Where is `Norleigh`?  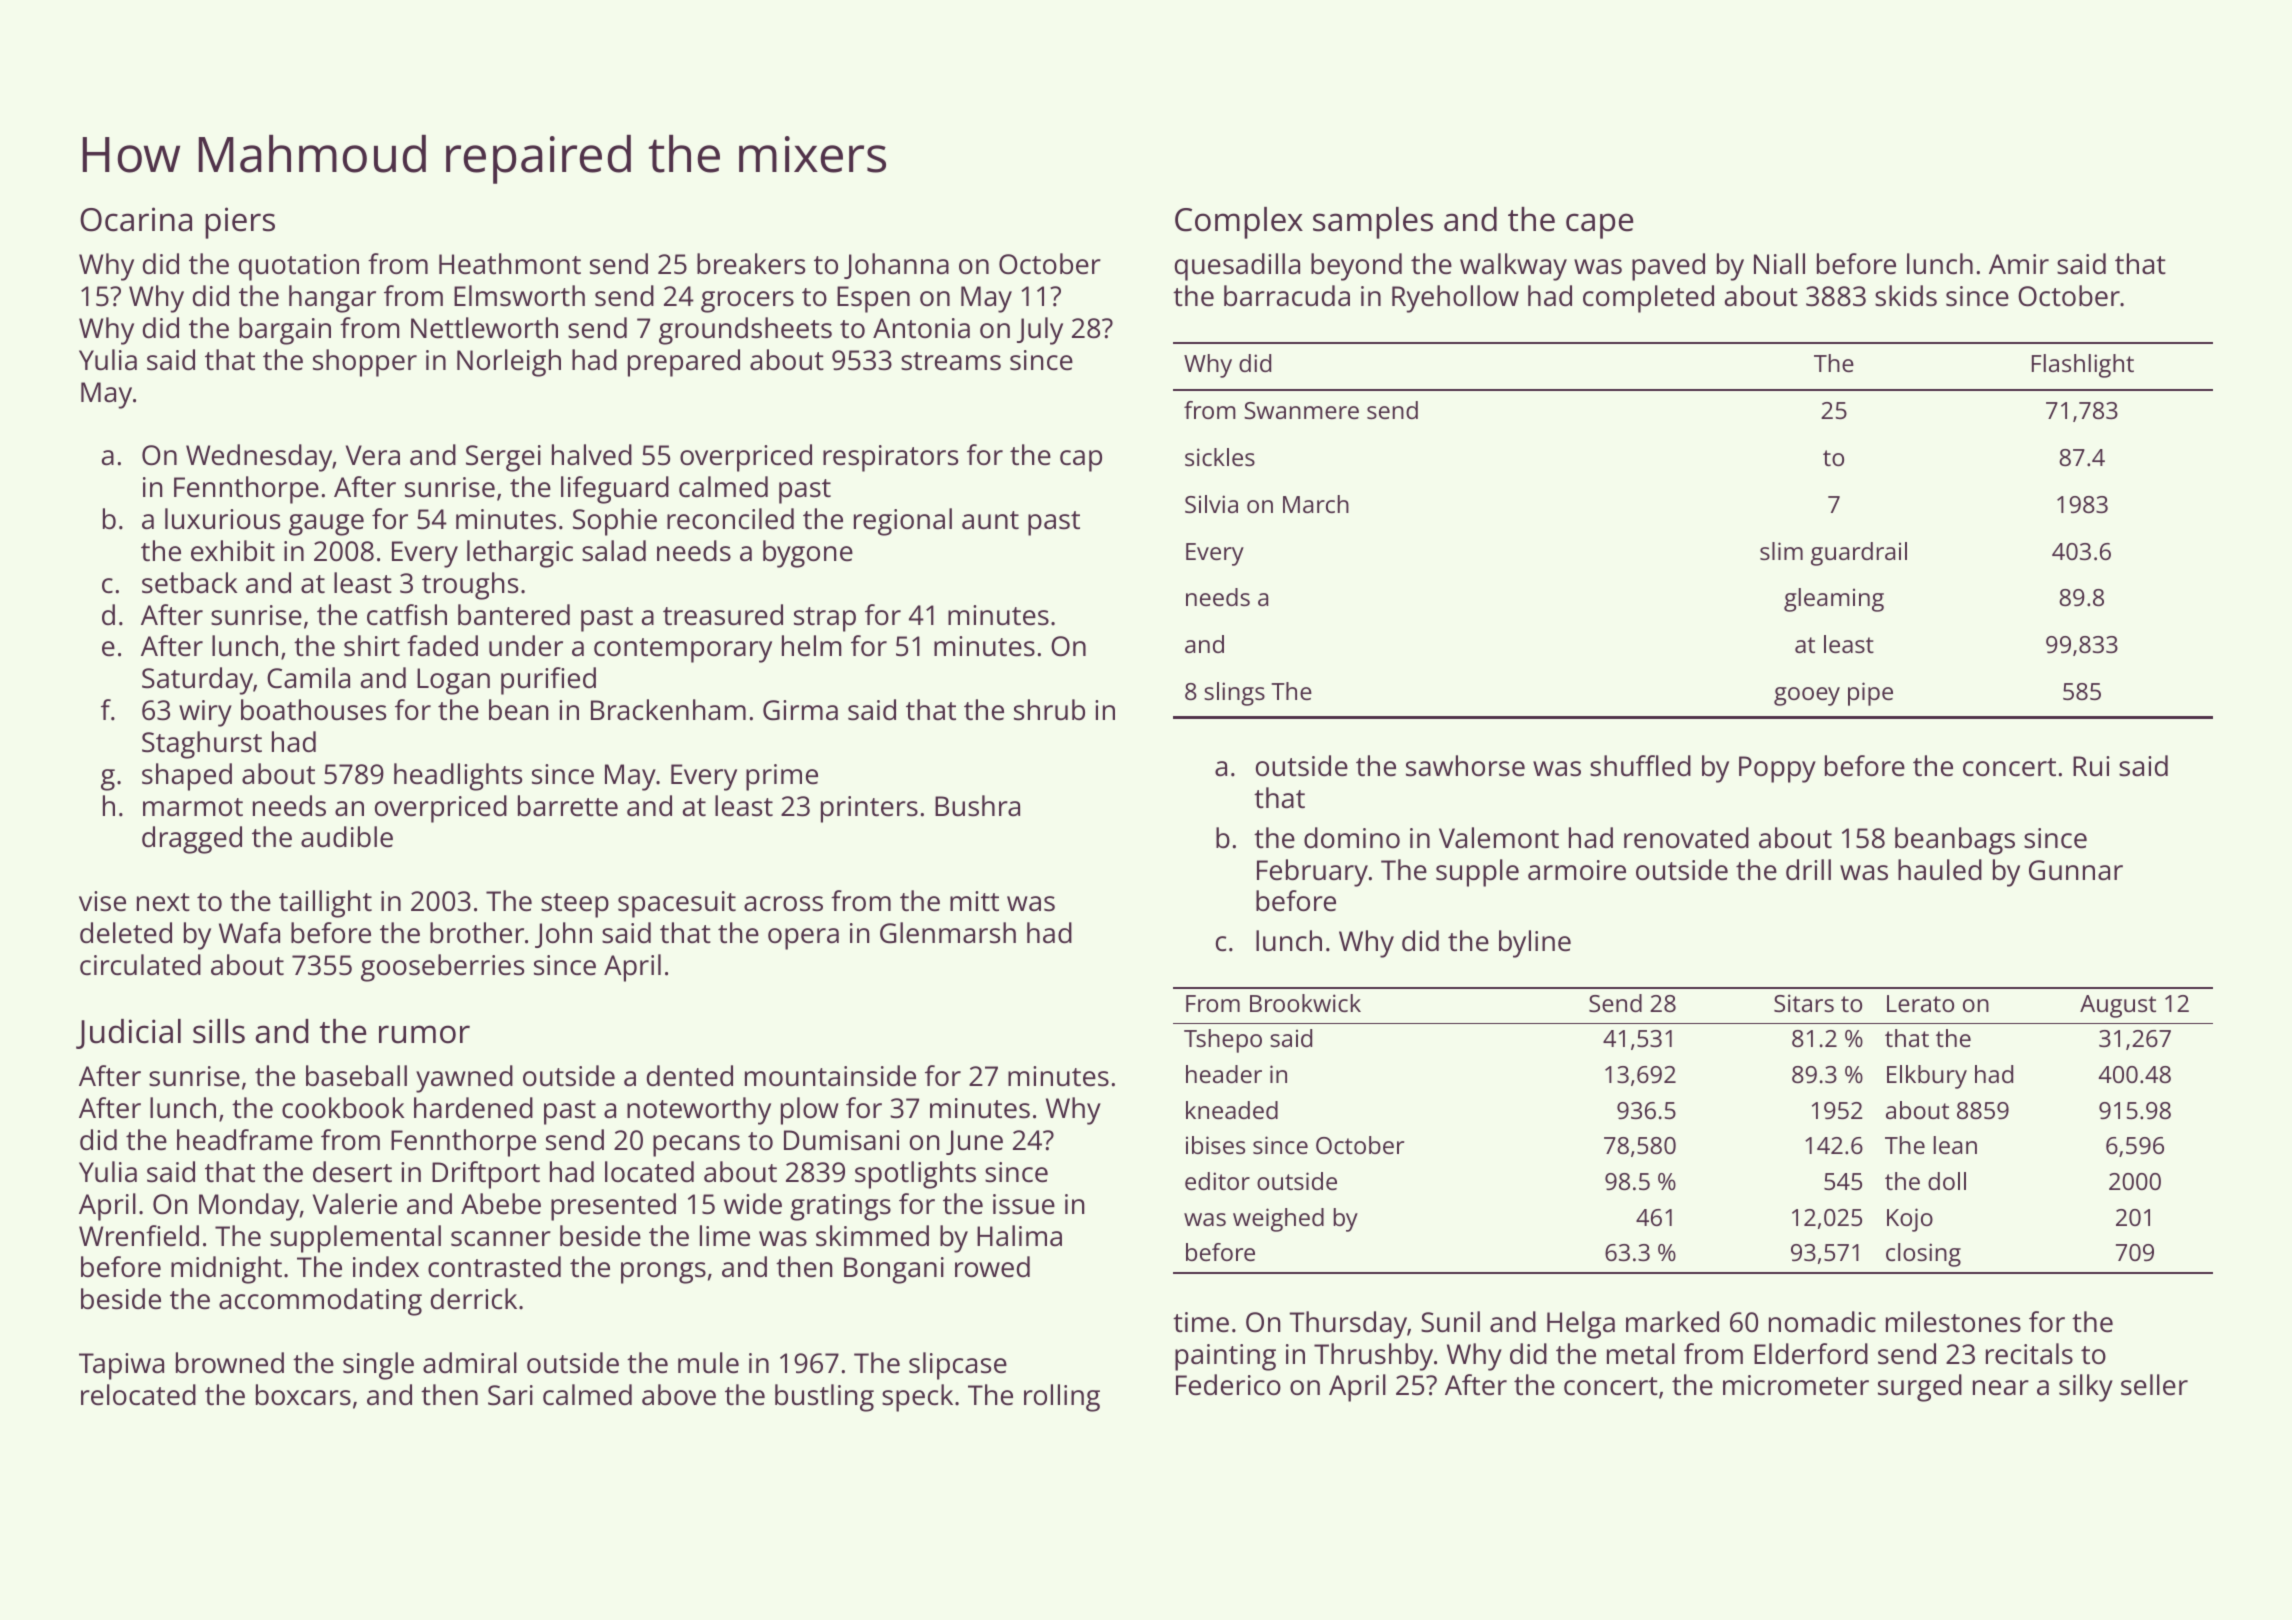 Norleigh is located at coordinates (509, 363).
